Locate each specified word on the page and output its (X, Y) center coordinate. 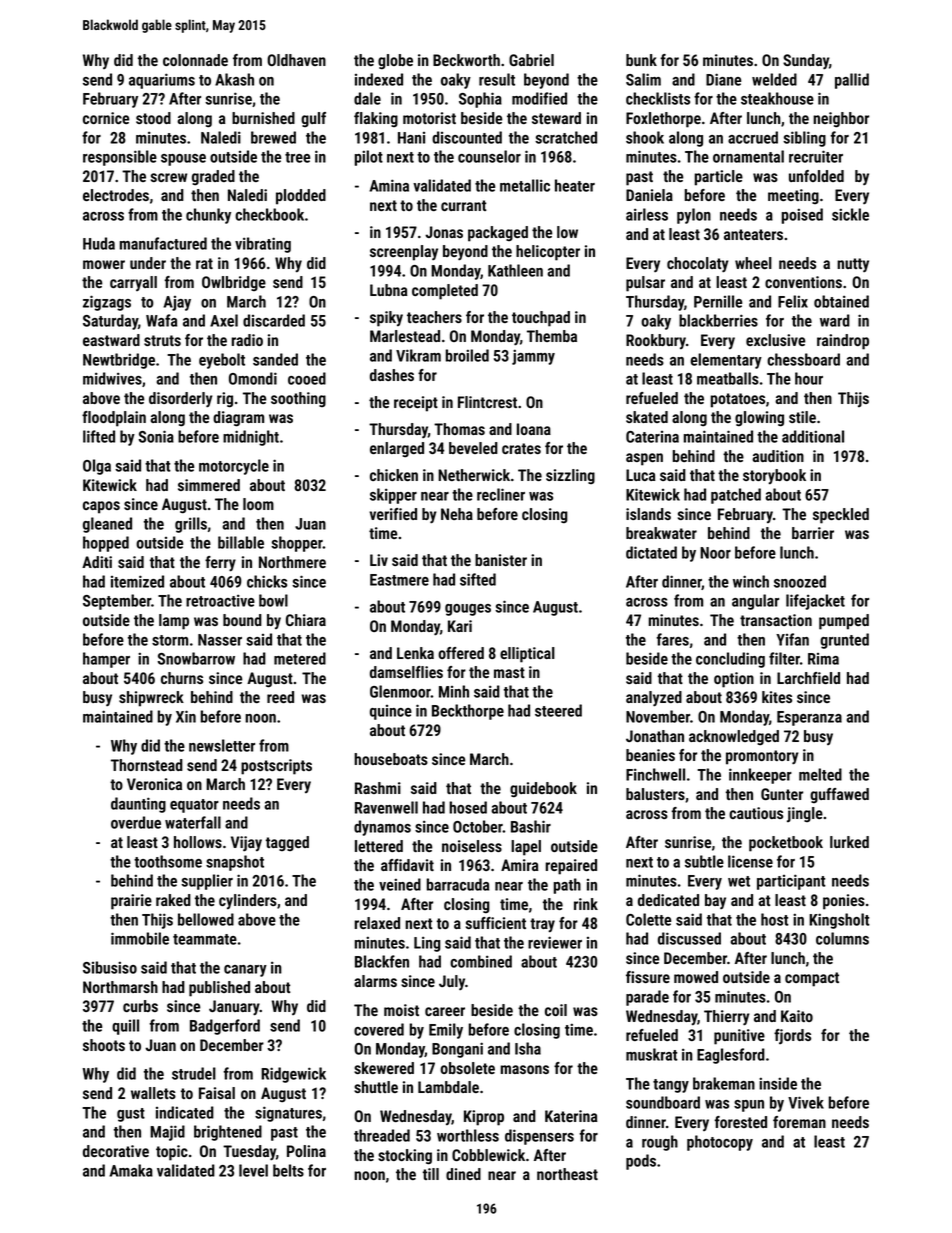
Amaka (131, 1170)
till (431, 1174)
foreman (799, 1122)
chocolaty (698, 265)
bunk (641, 60)
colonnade (195, 60)
